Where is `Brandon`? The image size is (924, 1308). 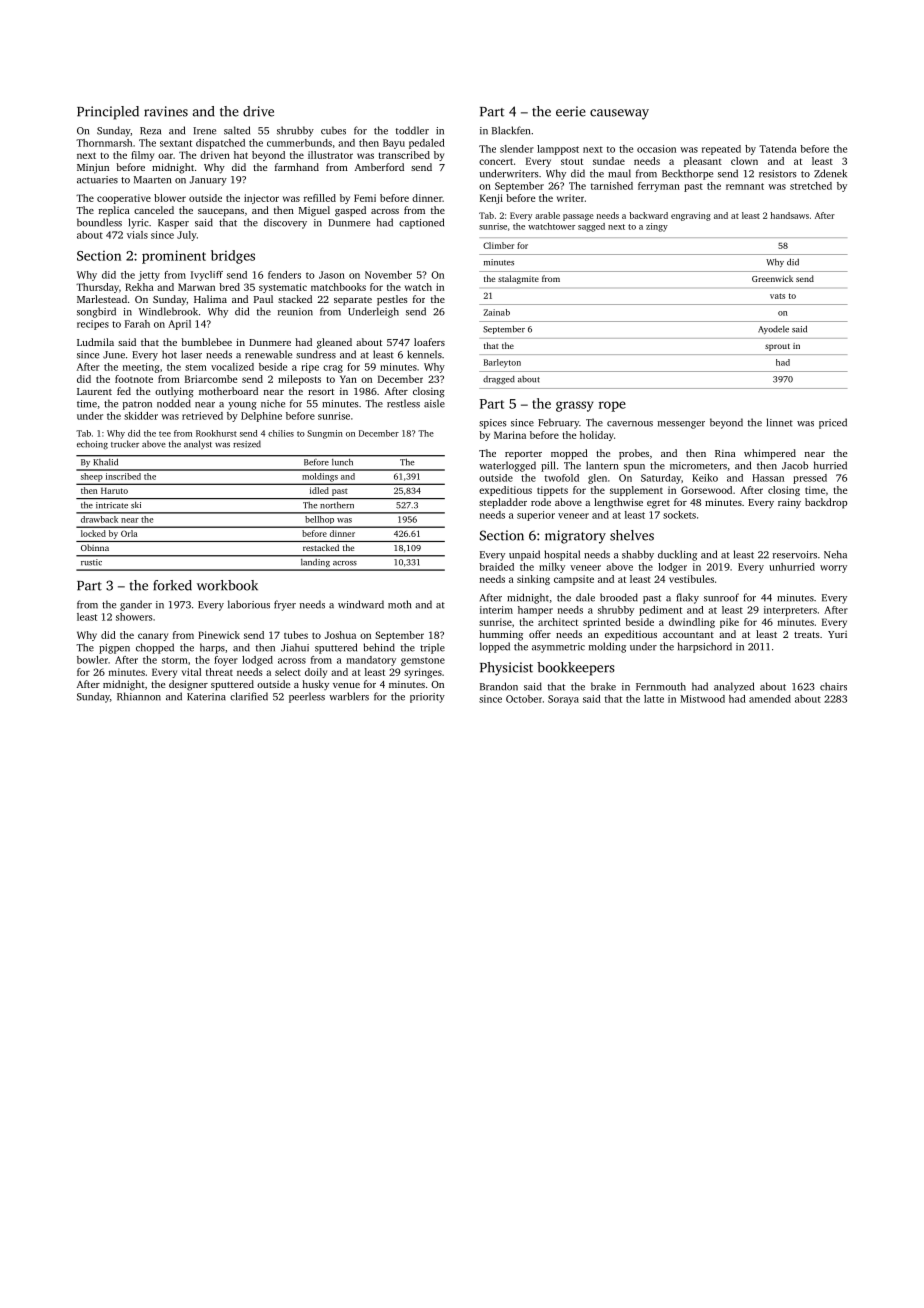
Brandon is located at coordinates (499, 686).
